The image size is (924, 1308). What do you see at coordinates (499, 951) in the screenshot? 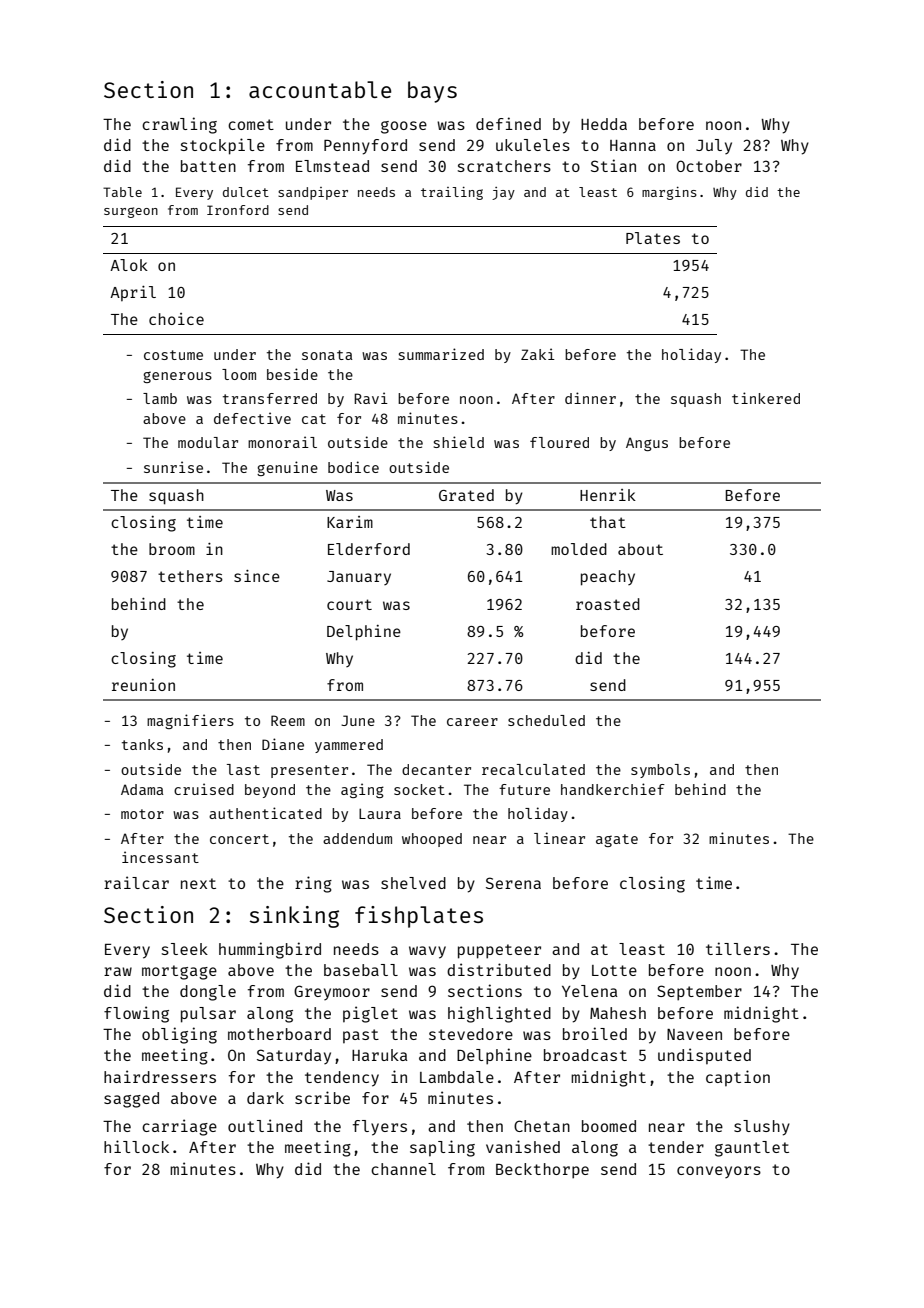
I see `puppeteer` at bounding box center [499, 951].
